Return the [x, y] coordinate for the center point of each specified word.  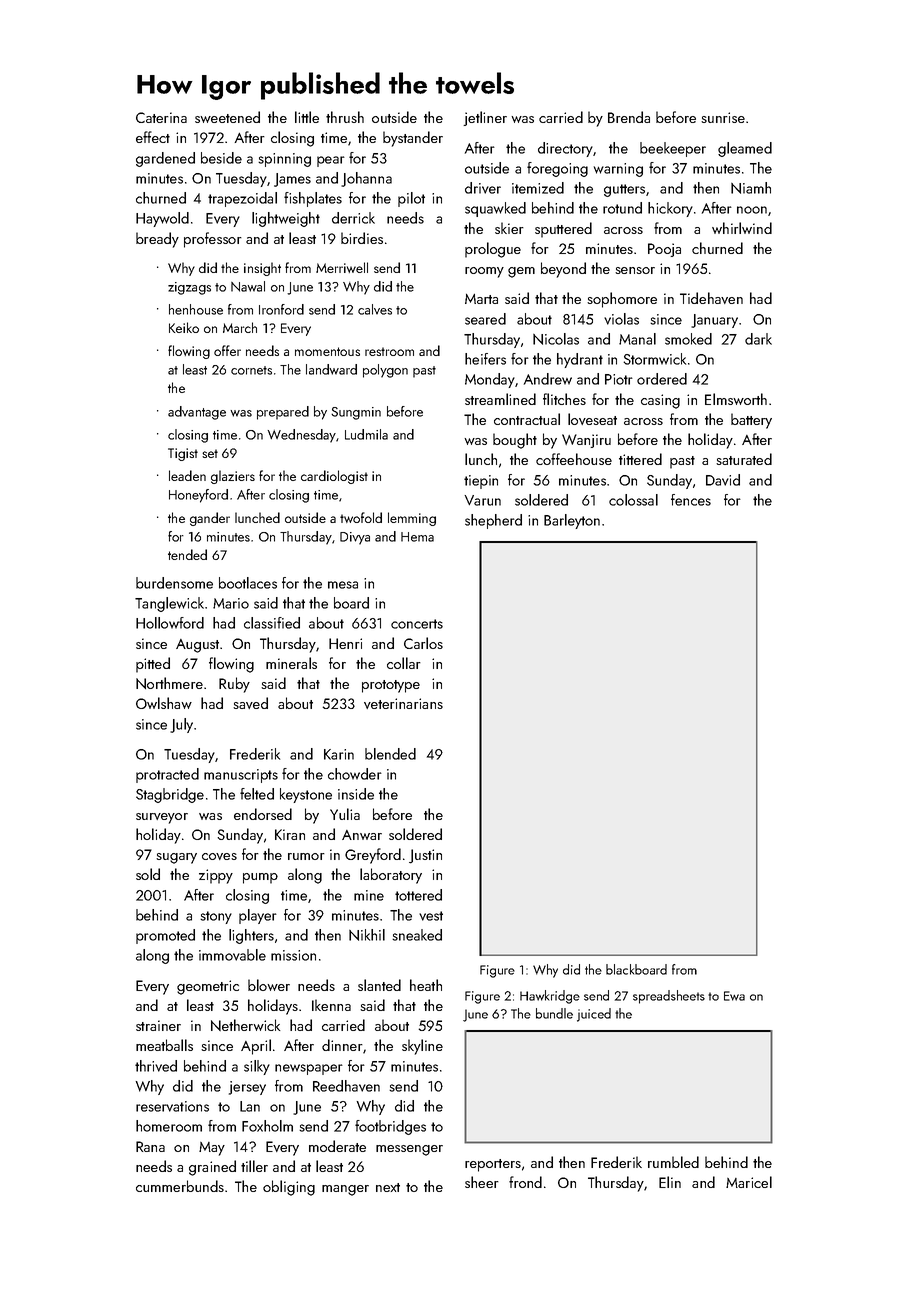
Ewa [734, 996]
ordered [662, 379]
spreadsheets [669, 997]
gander [210, 519]
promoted [165, 936]
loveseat [592, 419]
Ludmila [366, 434]
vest [431, 916]
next [388, 1187]
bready [157, 240]
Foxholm [267, 1126]
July [181, 725]
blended [390, 754]
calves [375, 309]
